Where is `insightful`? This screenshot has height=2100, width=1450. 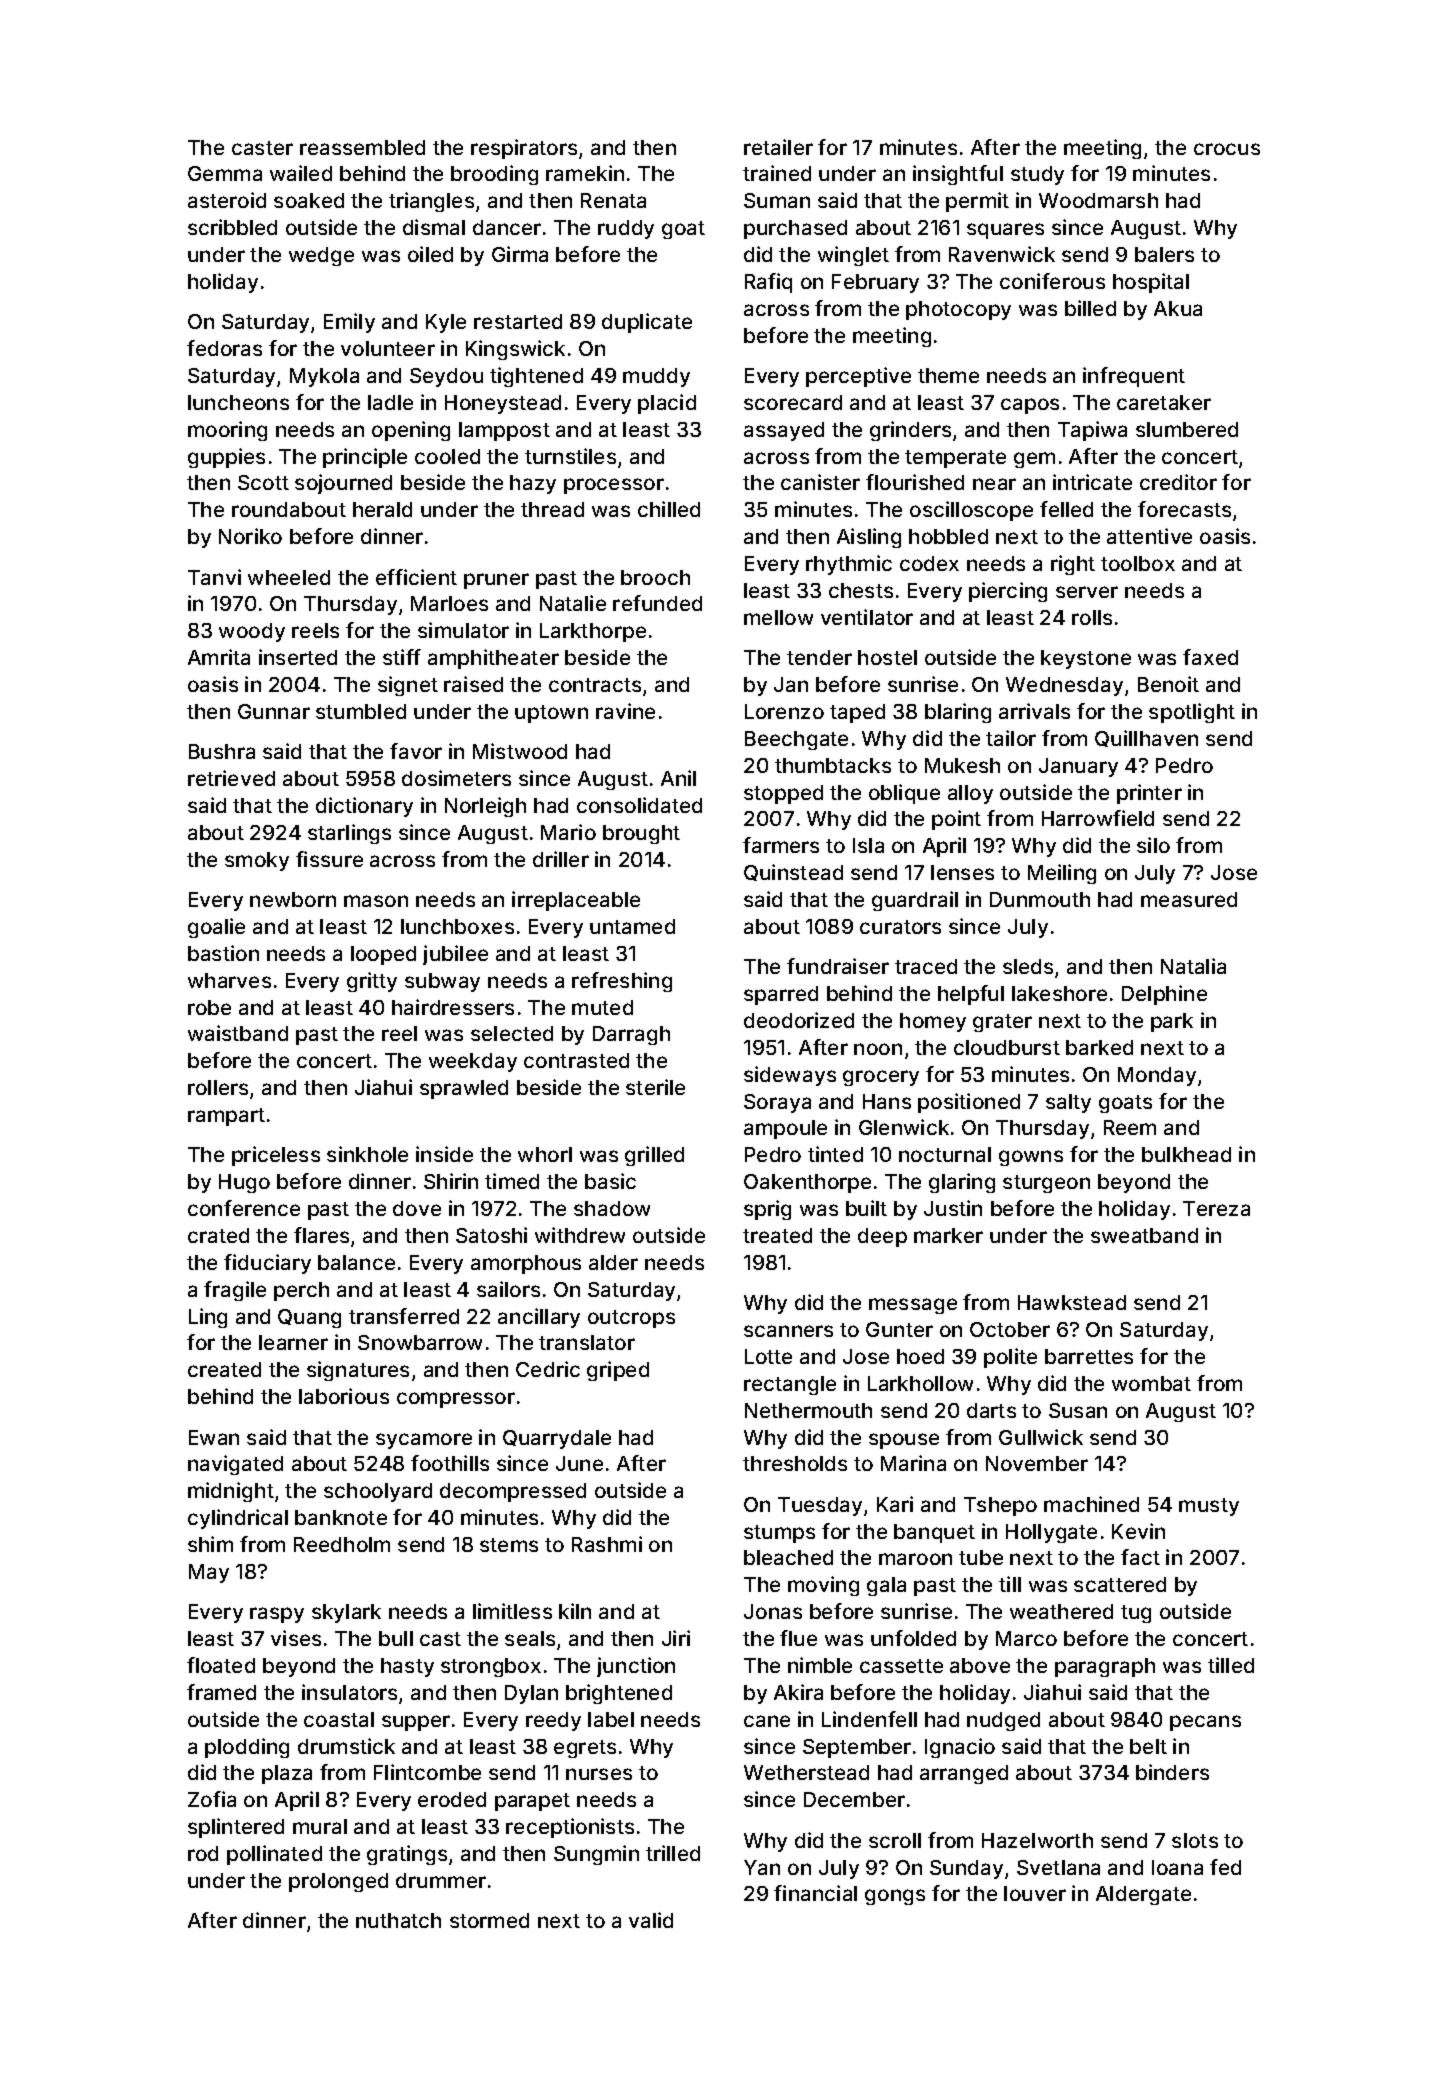
insightful is located at coordinates (958, 175).
